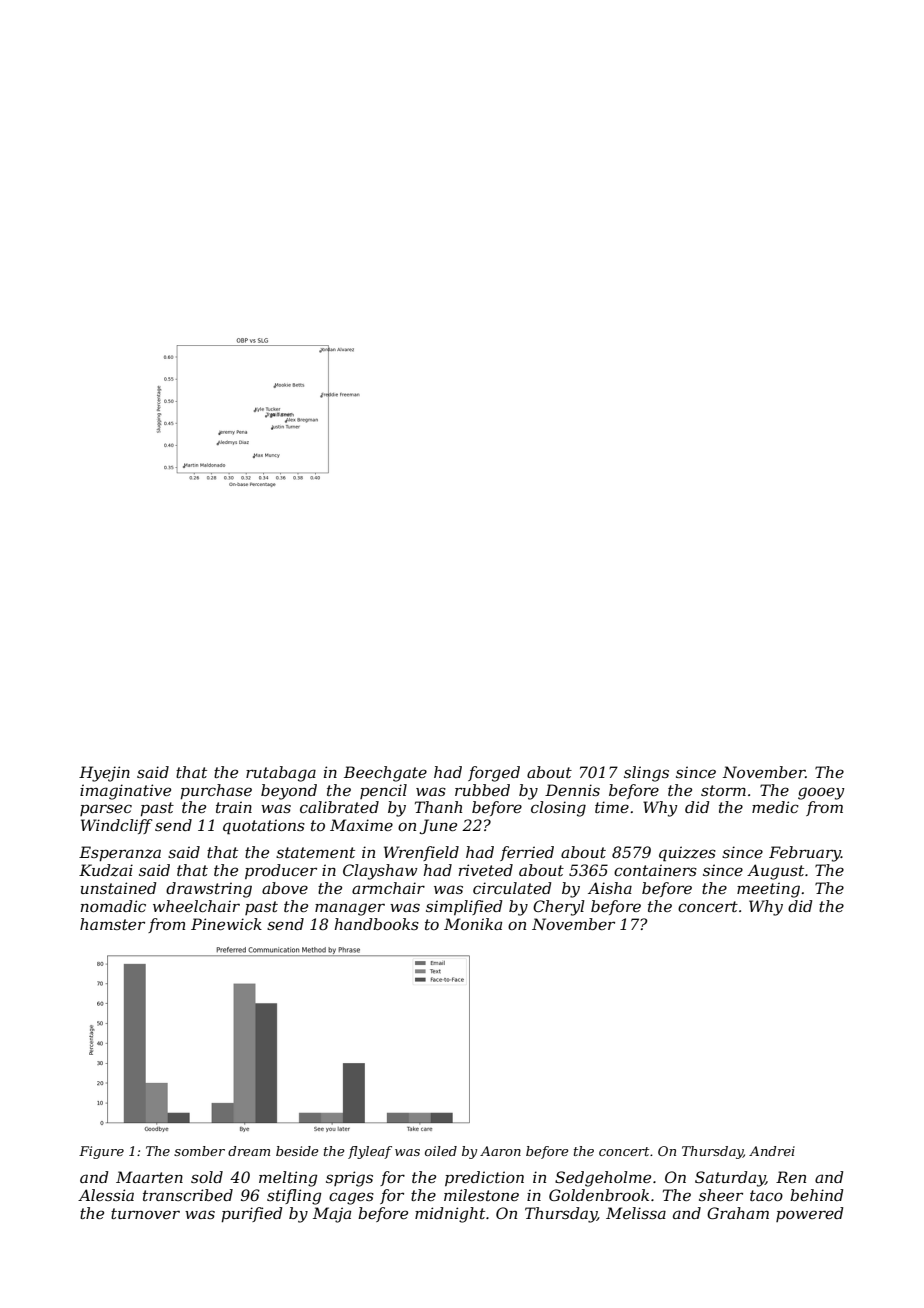 This screenshot has width=924, height=1308. Describe the element at coordinates (207, 1177) in the screenshot. I see `sold` at that location.
